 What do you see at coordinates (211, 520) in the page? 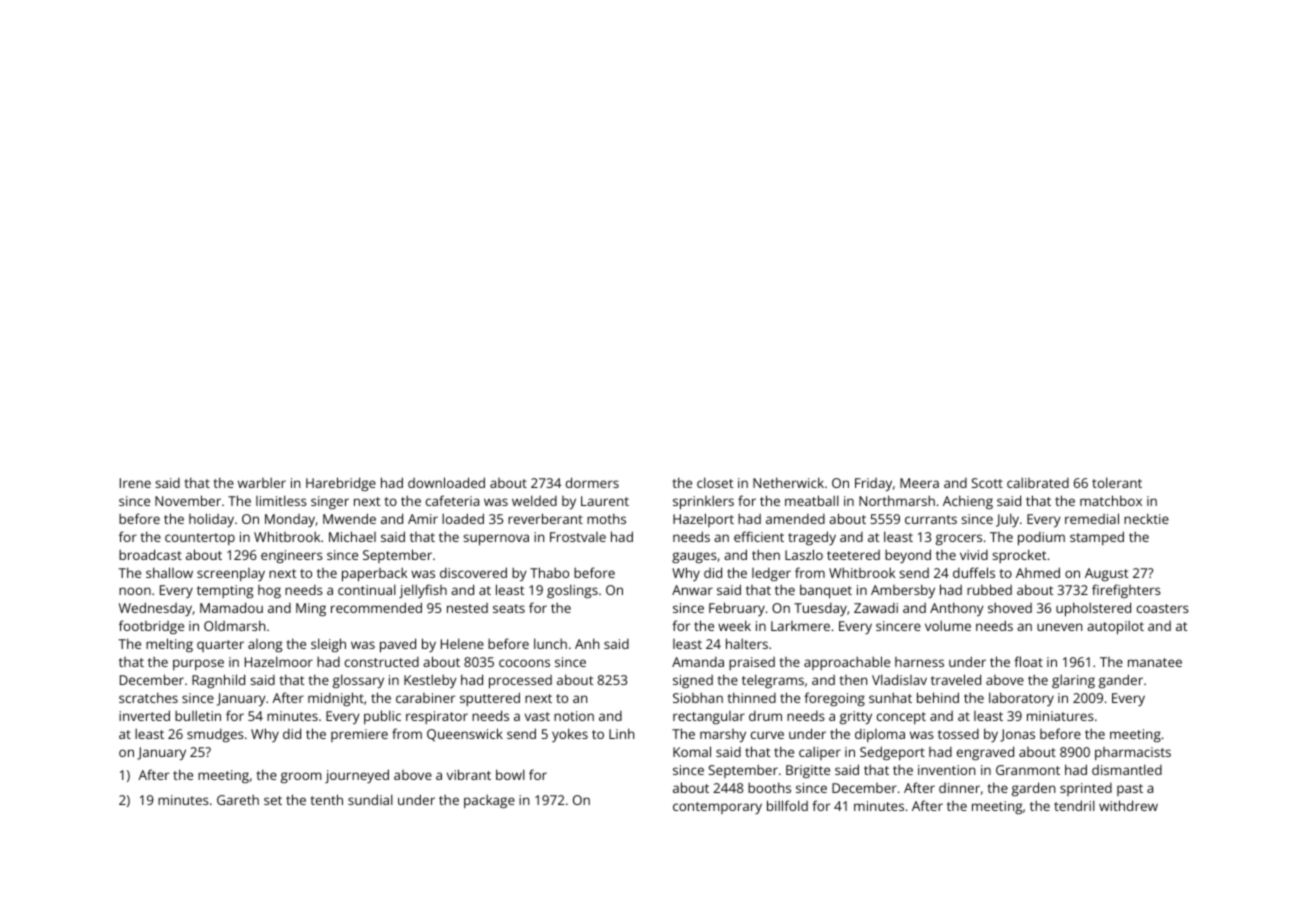
I see `holiday` at bounding box center [211, 520].
